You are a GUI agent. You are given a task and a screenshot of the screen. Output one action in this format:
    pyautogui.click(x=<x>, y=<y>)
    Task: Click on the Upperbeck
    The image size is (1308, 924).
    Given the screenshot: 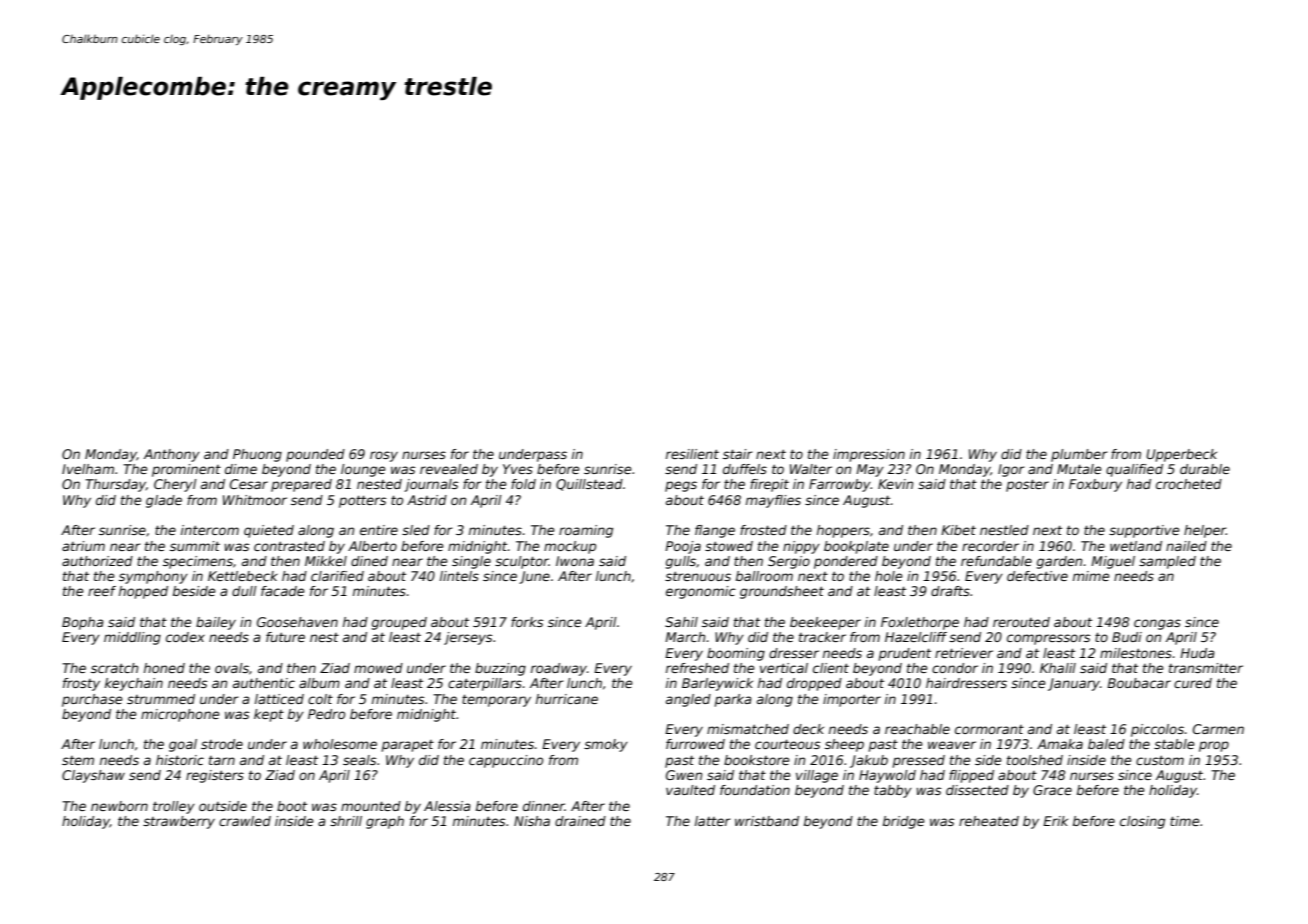 What is the action you would take?
    pyautogui.click(x=1181, y=455)
